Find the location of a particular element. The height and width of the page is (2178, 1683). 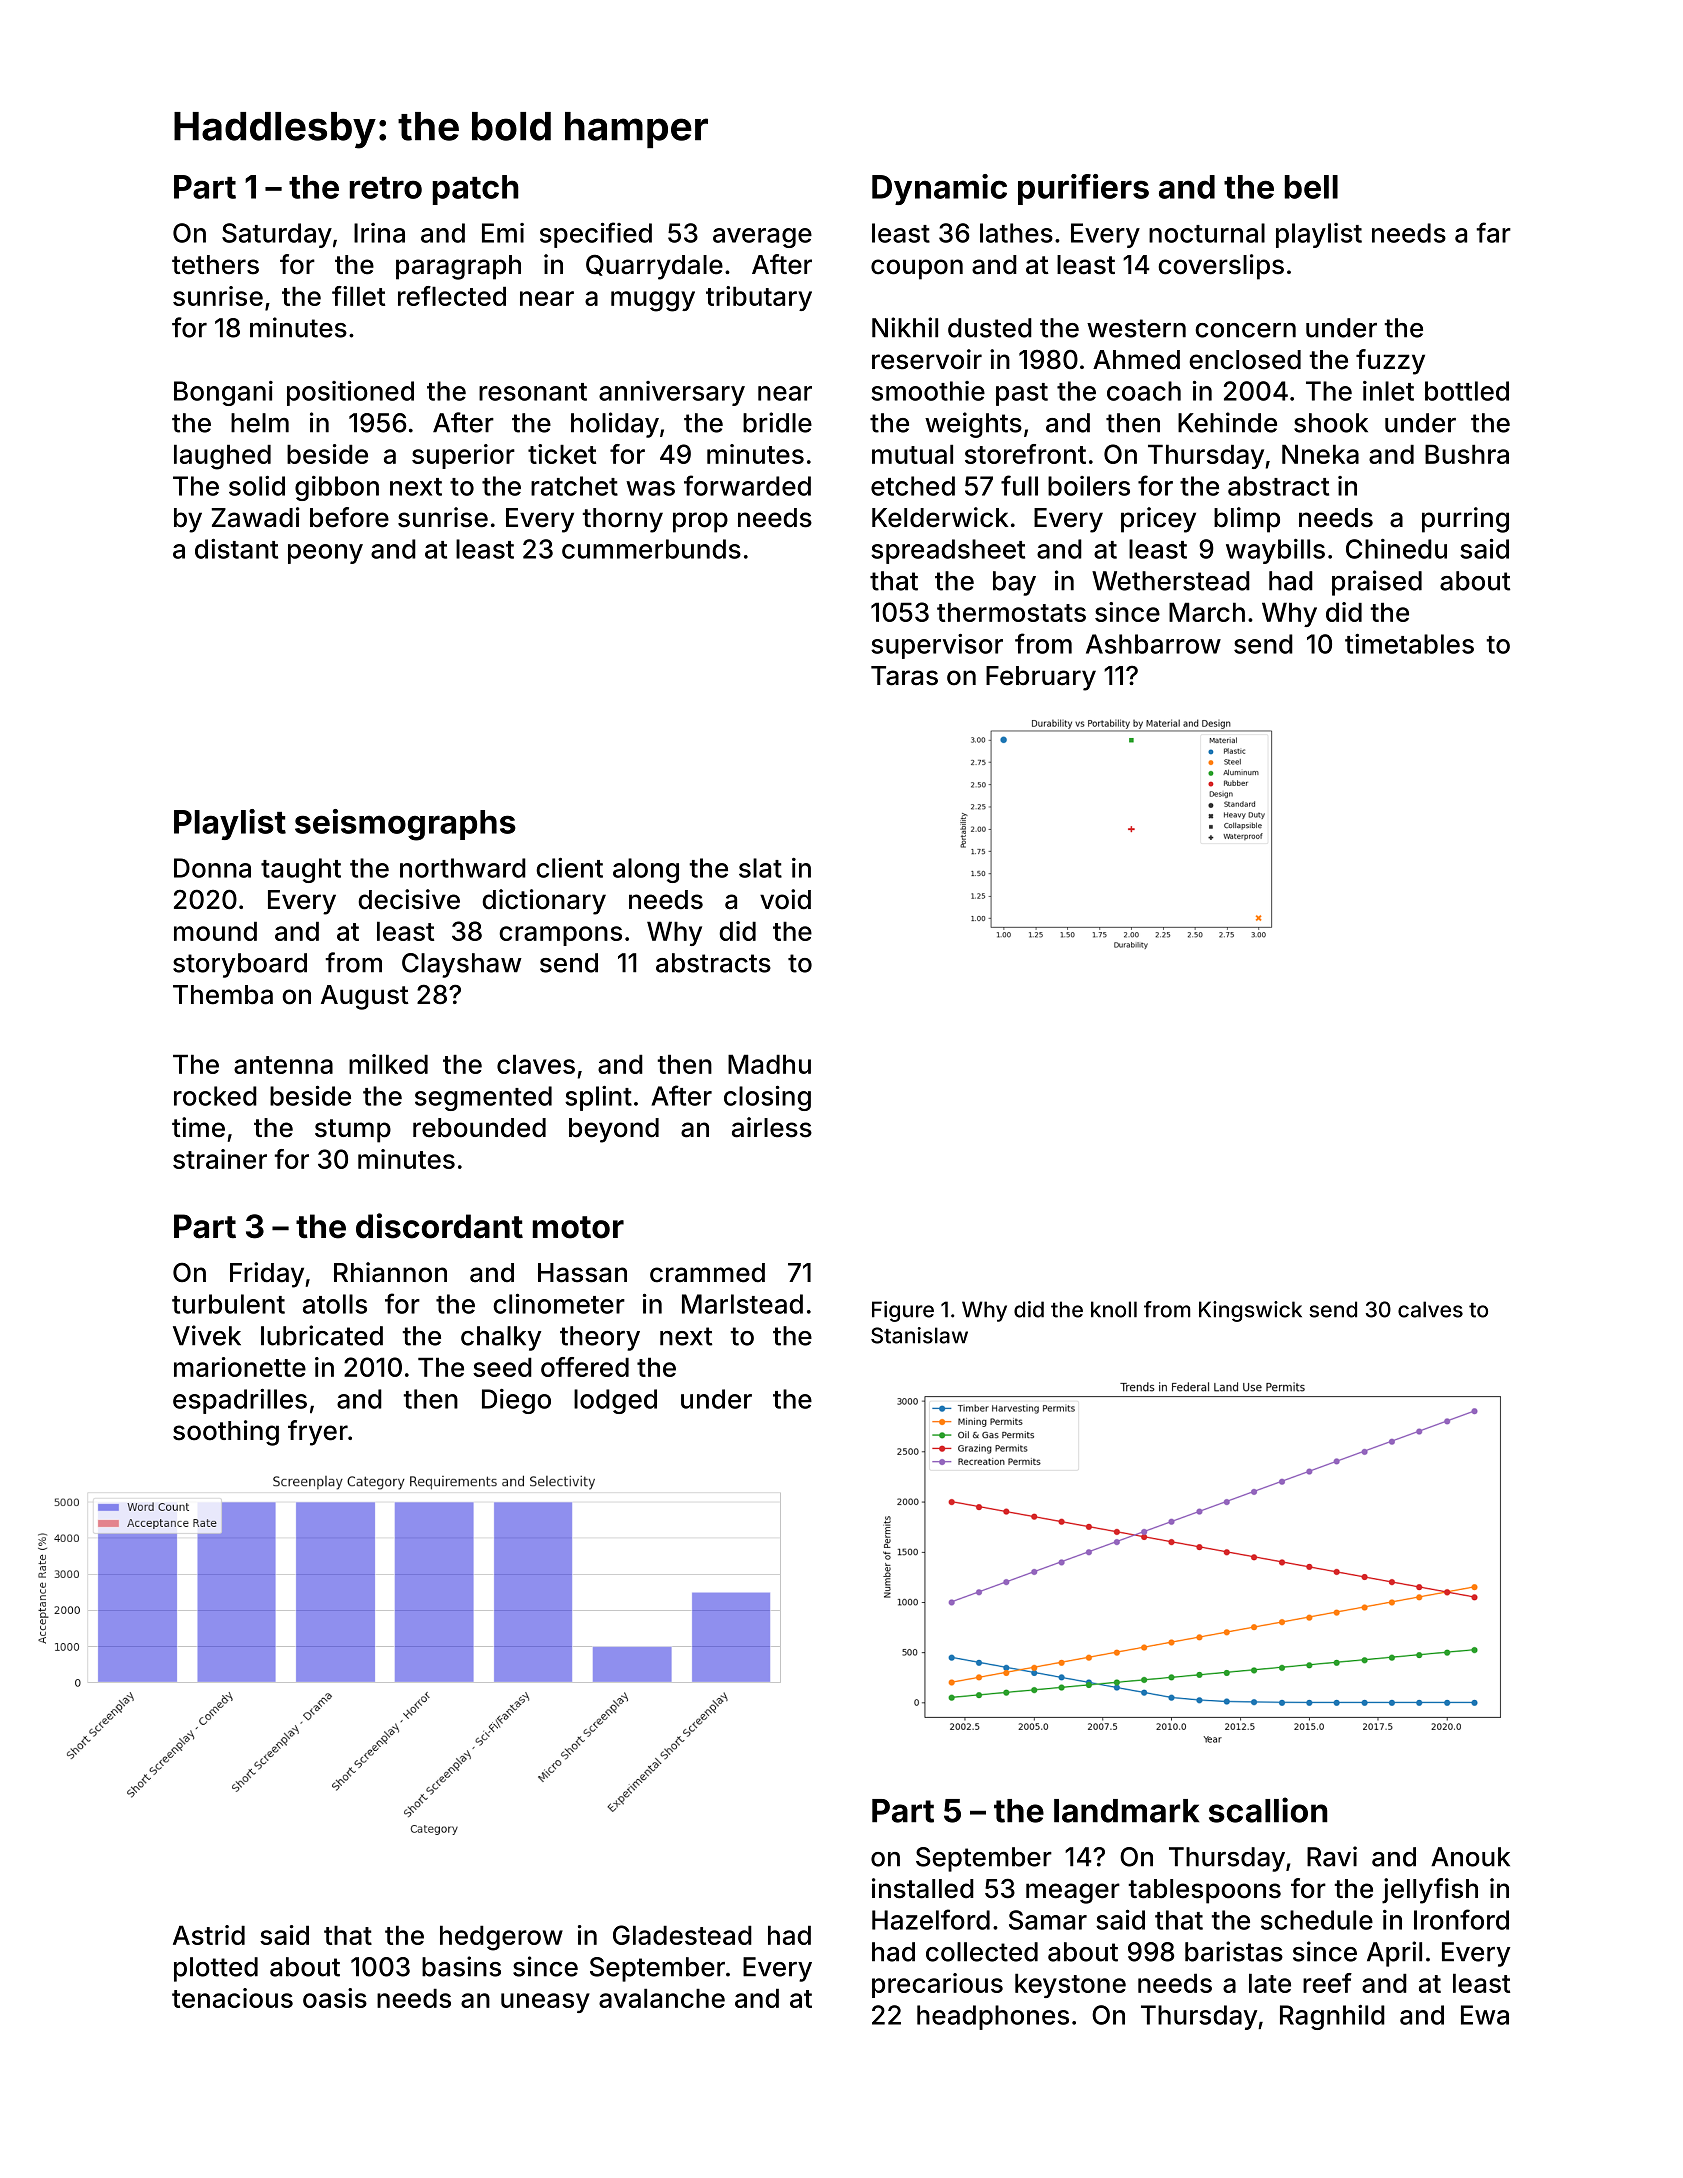

Stanislaw is located at coordinates (919, 1335).
